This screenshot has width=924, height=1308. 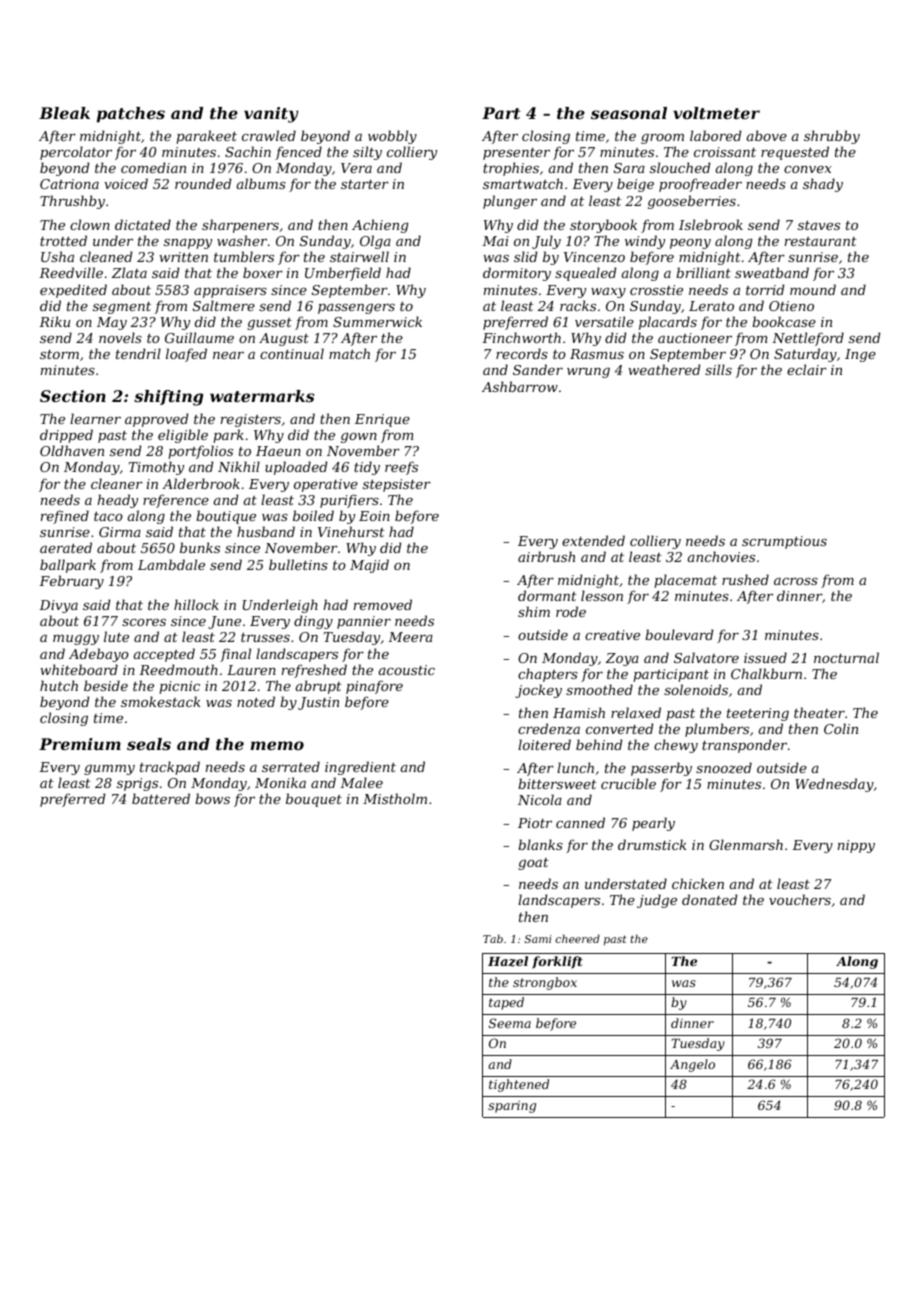 I want to click on relaxed, so click(x=636, y=712).
